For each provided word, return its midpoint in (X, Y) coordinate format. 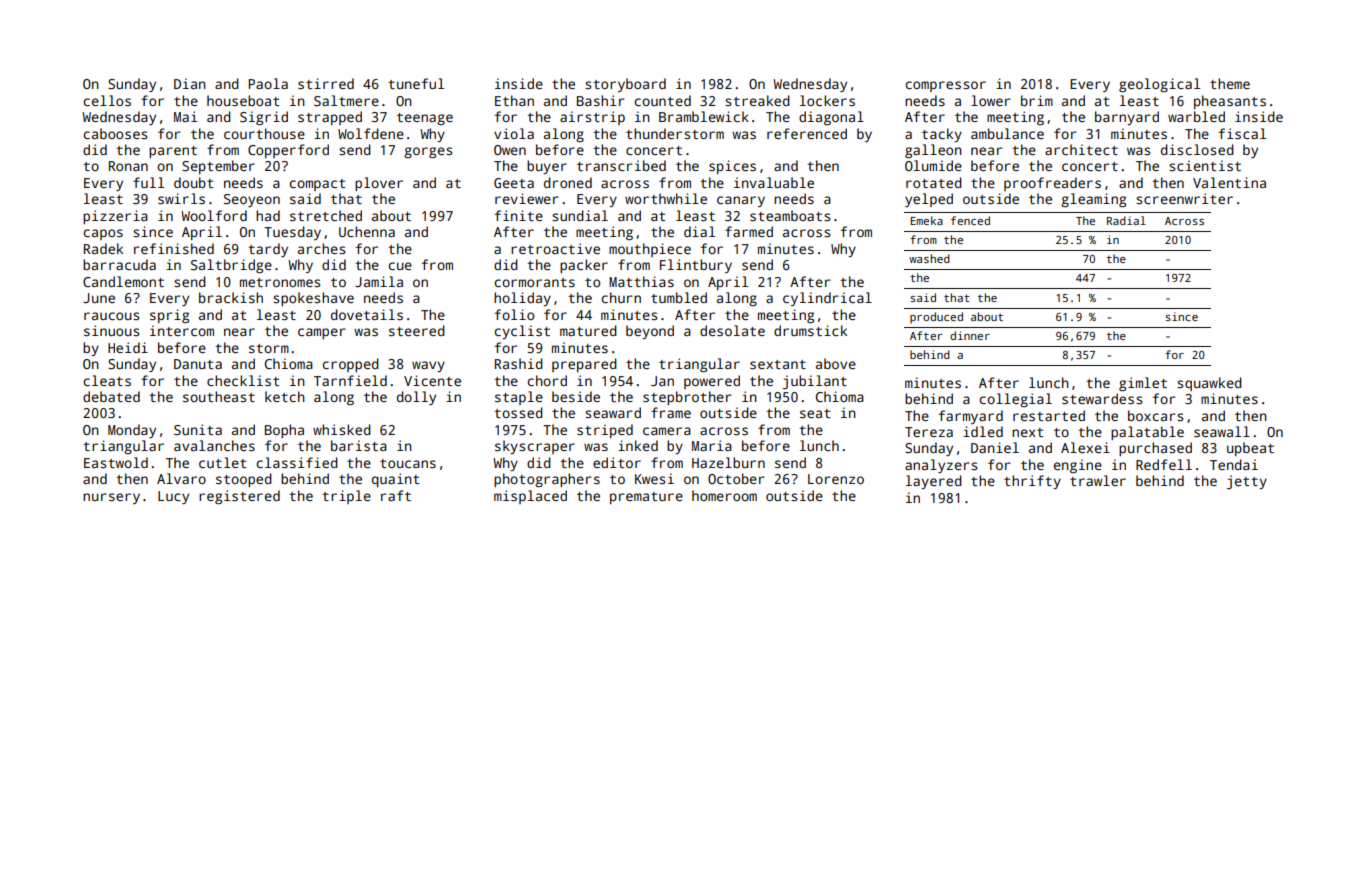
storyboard (625, 85)
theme (1230, 83)
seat (815, 413)
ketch (285, 396)
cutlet (222, 462)
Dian (190, 83)
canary (741, 201)
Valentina (1229, 182)
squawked (1209, 384)
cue (400, 266)
